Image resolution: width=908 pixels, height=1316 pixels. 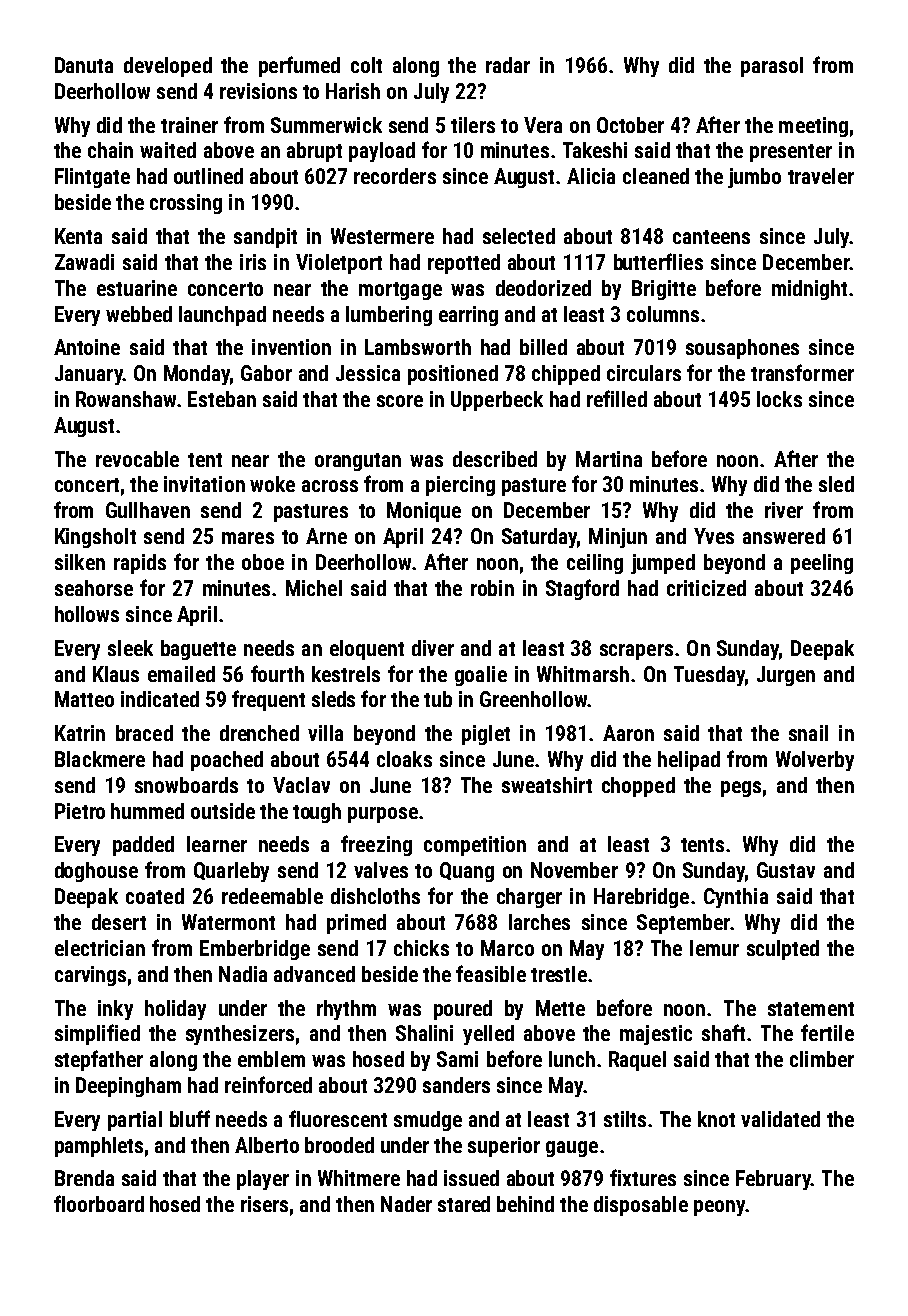 I want to click on piglet, so click(x=486, y=735).
